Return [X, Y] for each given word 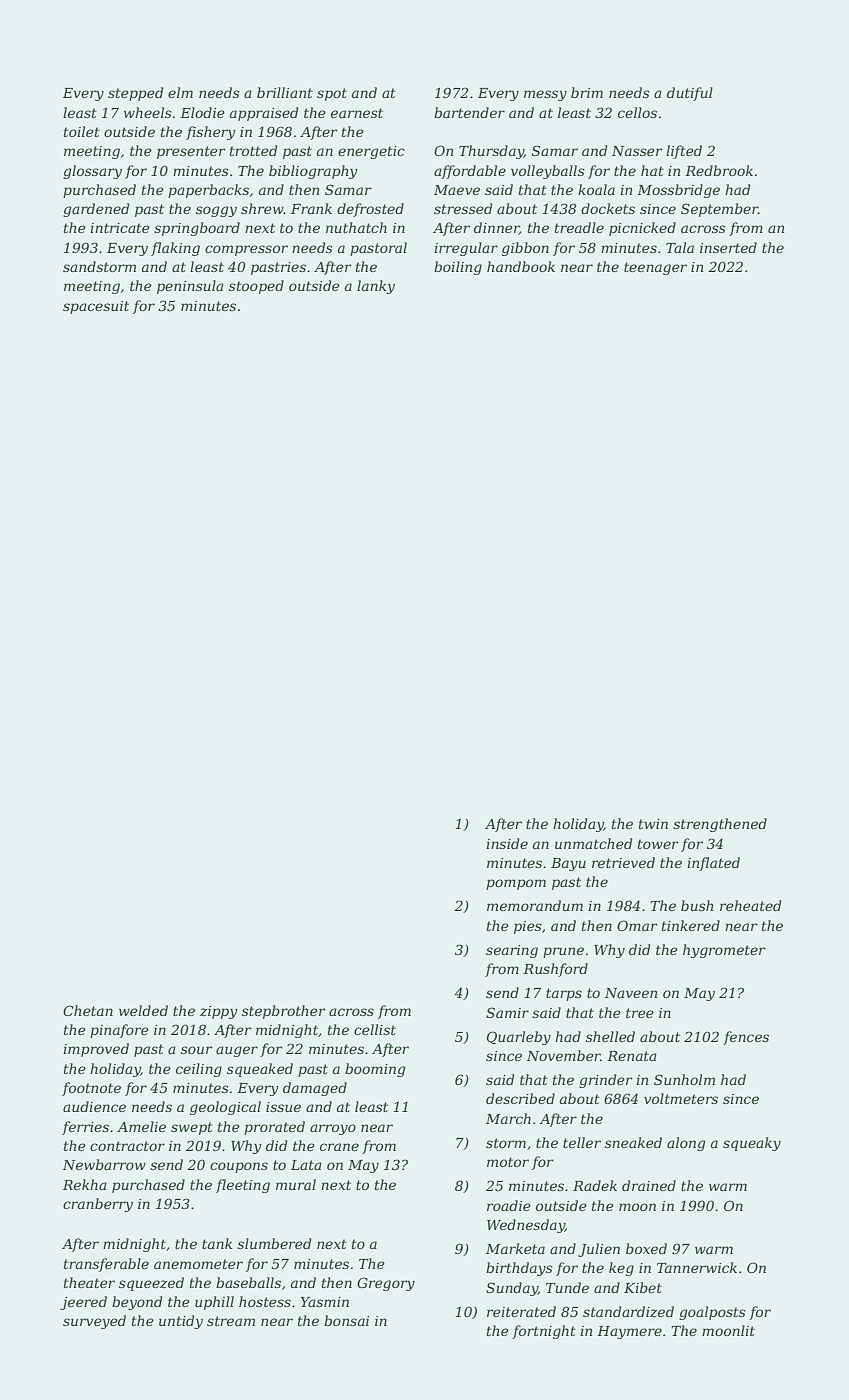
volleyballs [548, 172]
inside [507, 843]
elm [180, 92]
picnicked [642, 229]
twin [653, 824]
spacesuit [96, 307]
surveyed [94, 1322]
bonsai [346, 1320]
